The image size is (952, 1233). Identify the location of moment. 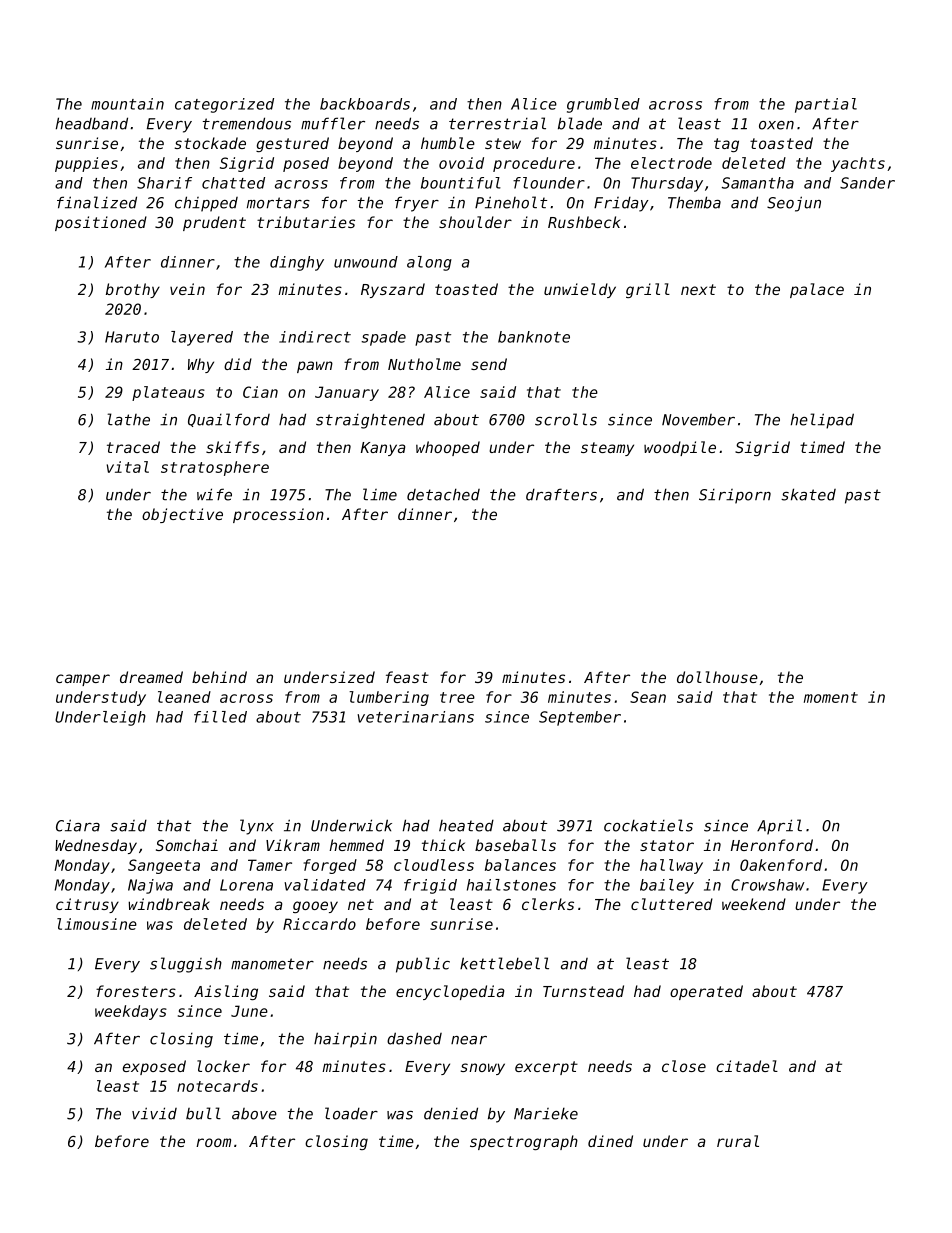
(831, 697).
